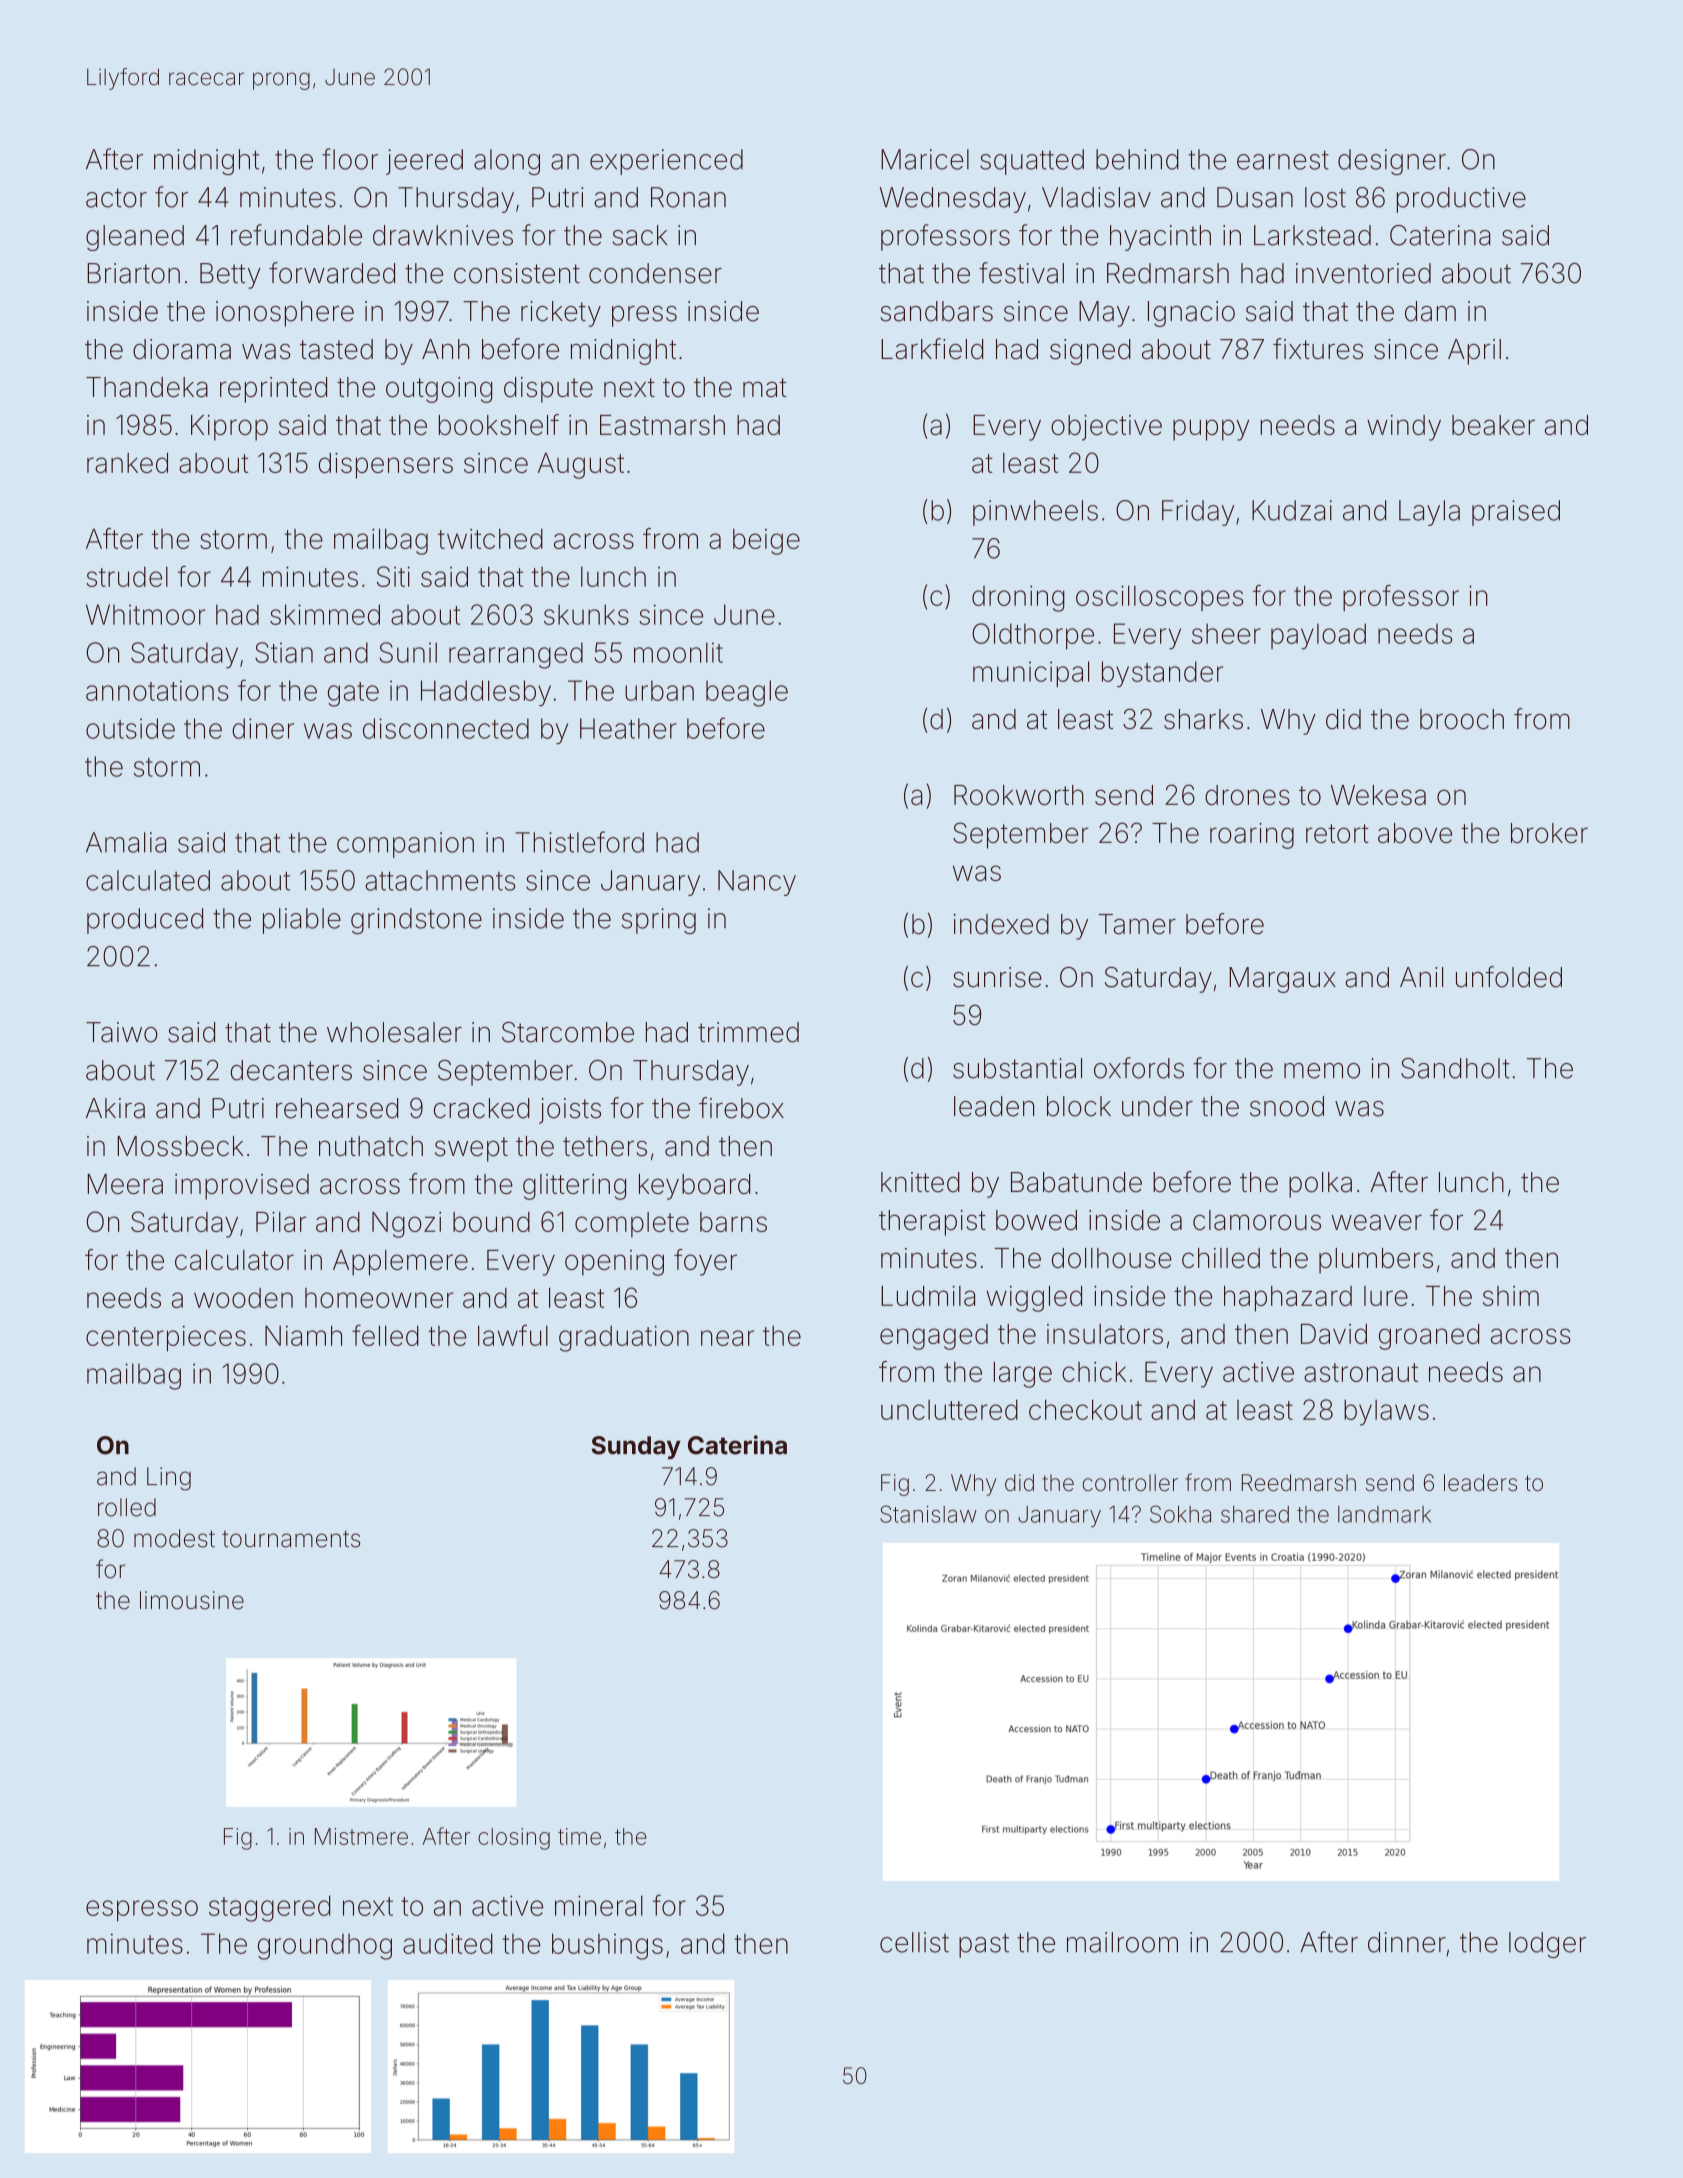 This document has width=1683, height=2178. Describe the element at coordinates (607, 1946) in the document. I see `bushings` at that location.
